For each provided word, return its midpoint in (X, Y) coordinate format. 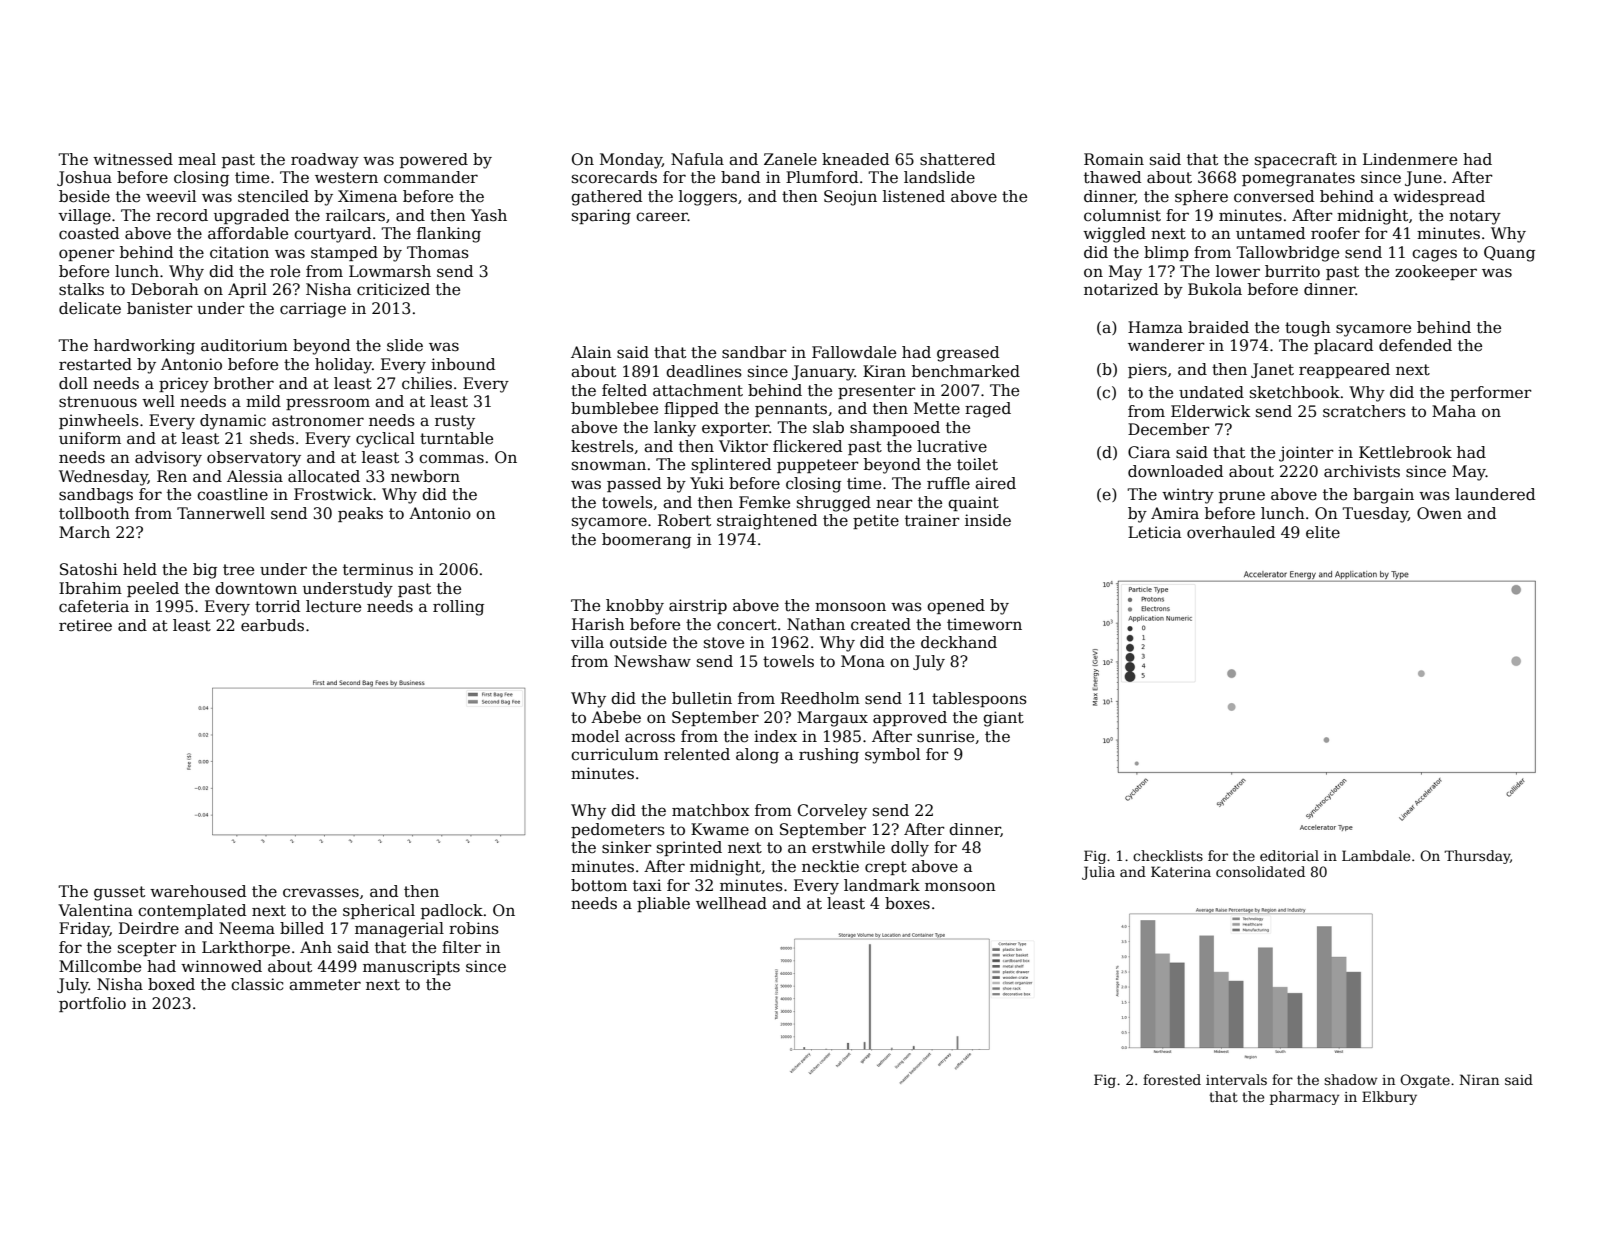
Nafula (697, 159)
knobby (635, 607)
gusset (119, 893)
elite (1323, 532)
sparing (601, 217)
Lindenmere (1410, 159)
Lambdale (1376, 855)
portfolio (92, 1004)
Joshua (84, 178)
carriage (313, 310)
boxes (907, 903)
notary (1475, 217)
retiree (85, 625)
